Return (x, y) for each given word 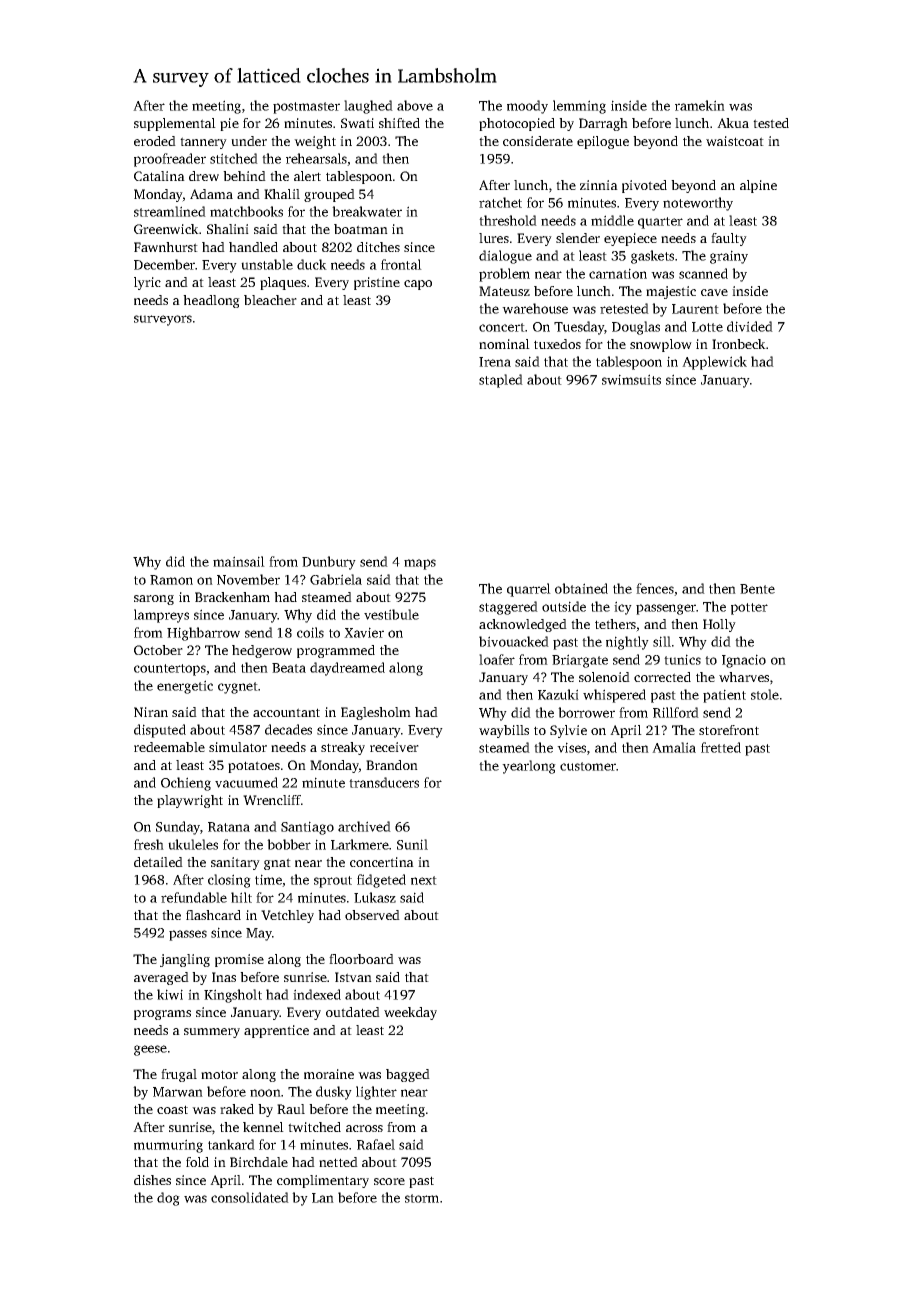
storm (422, 1198)
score (389, 1181)
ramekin (700, 105)
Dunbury (329, 563)
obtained (581, 588)
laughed (368, 107)
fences (655, 588)
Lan (323, 1198)
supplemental (175, 124)
